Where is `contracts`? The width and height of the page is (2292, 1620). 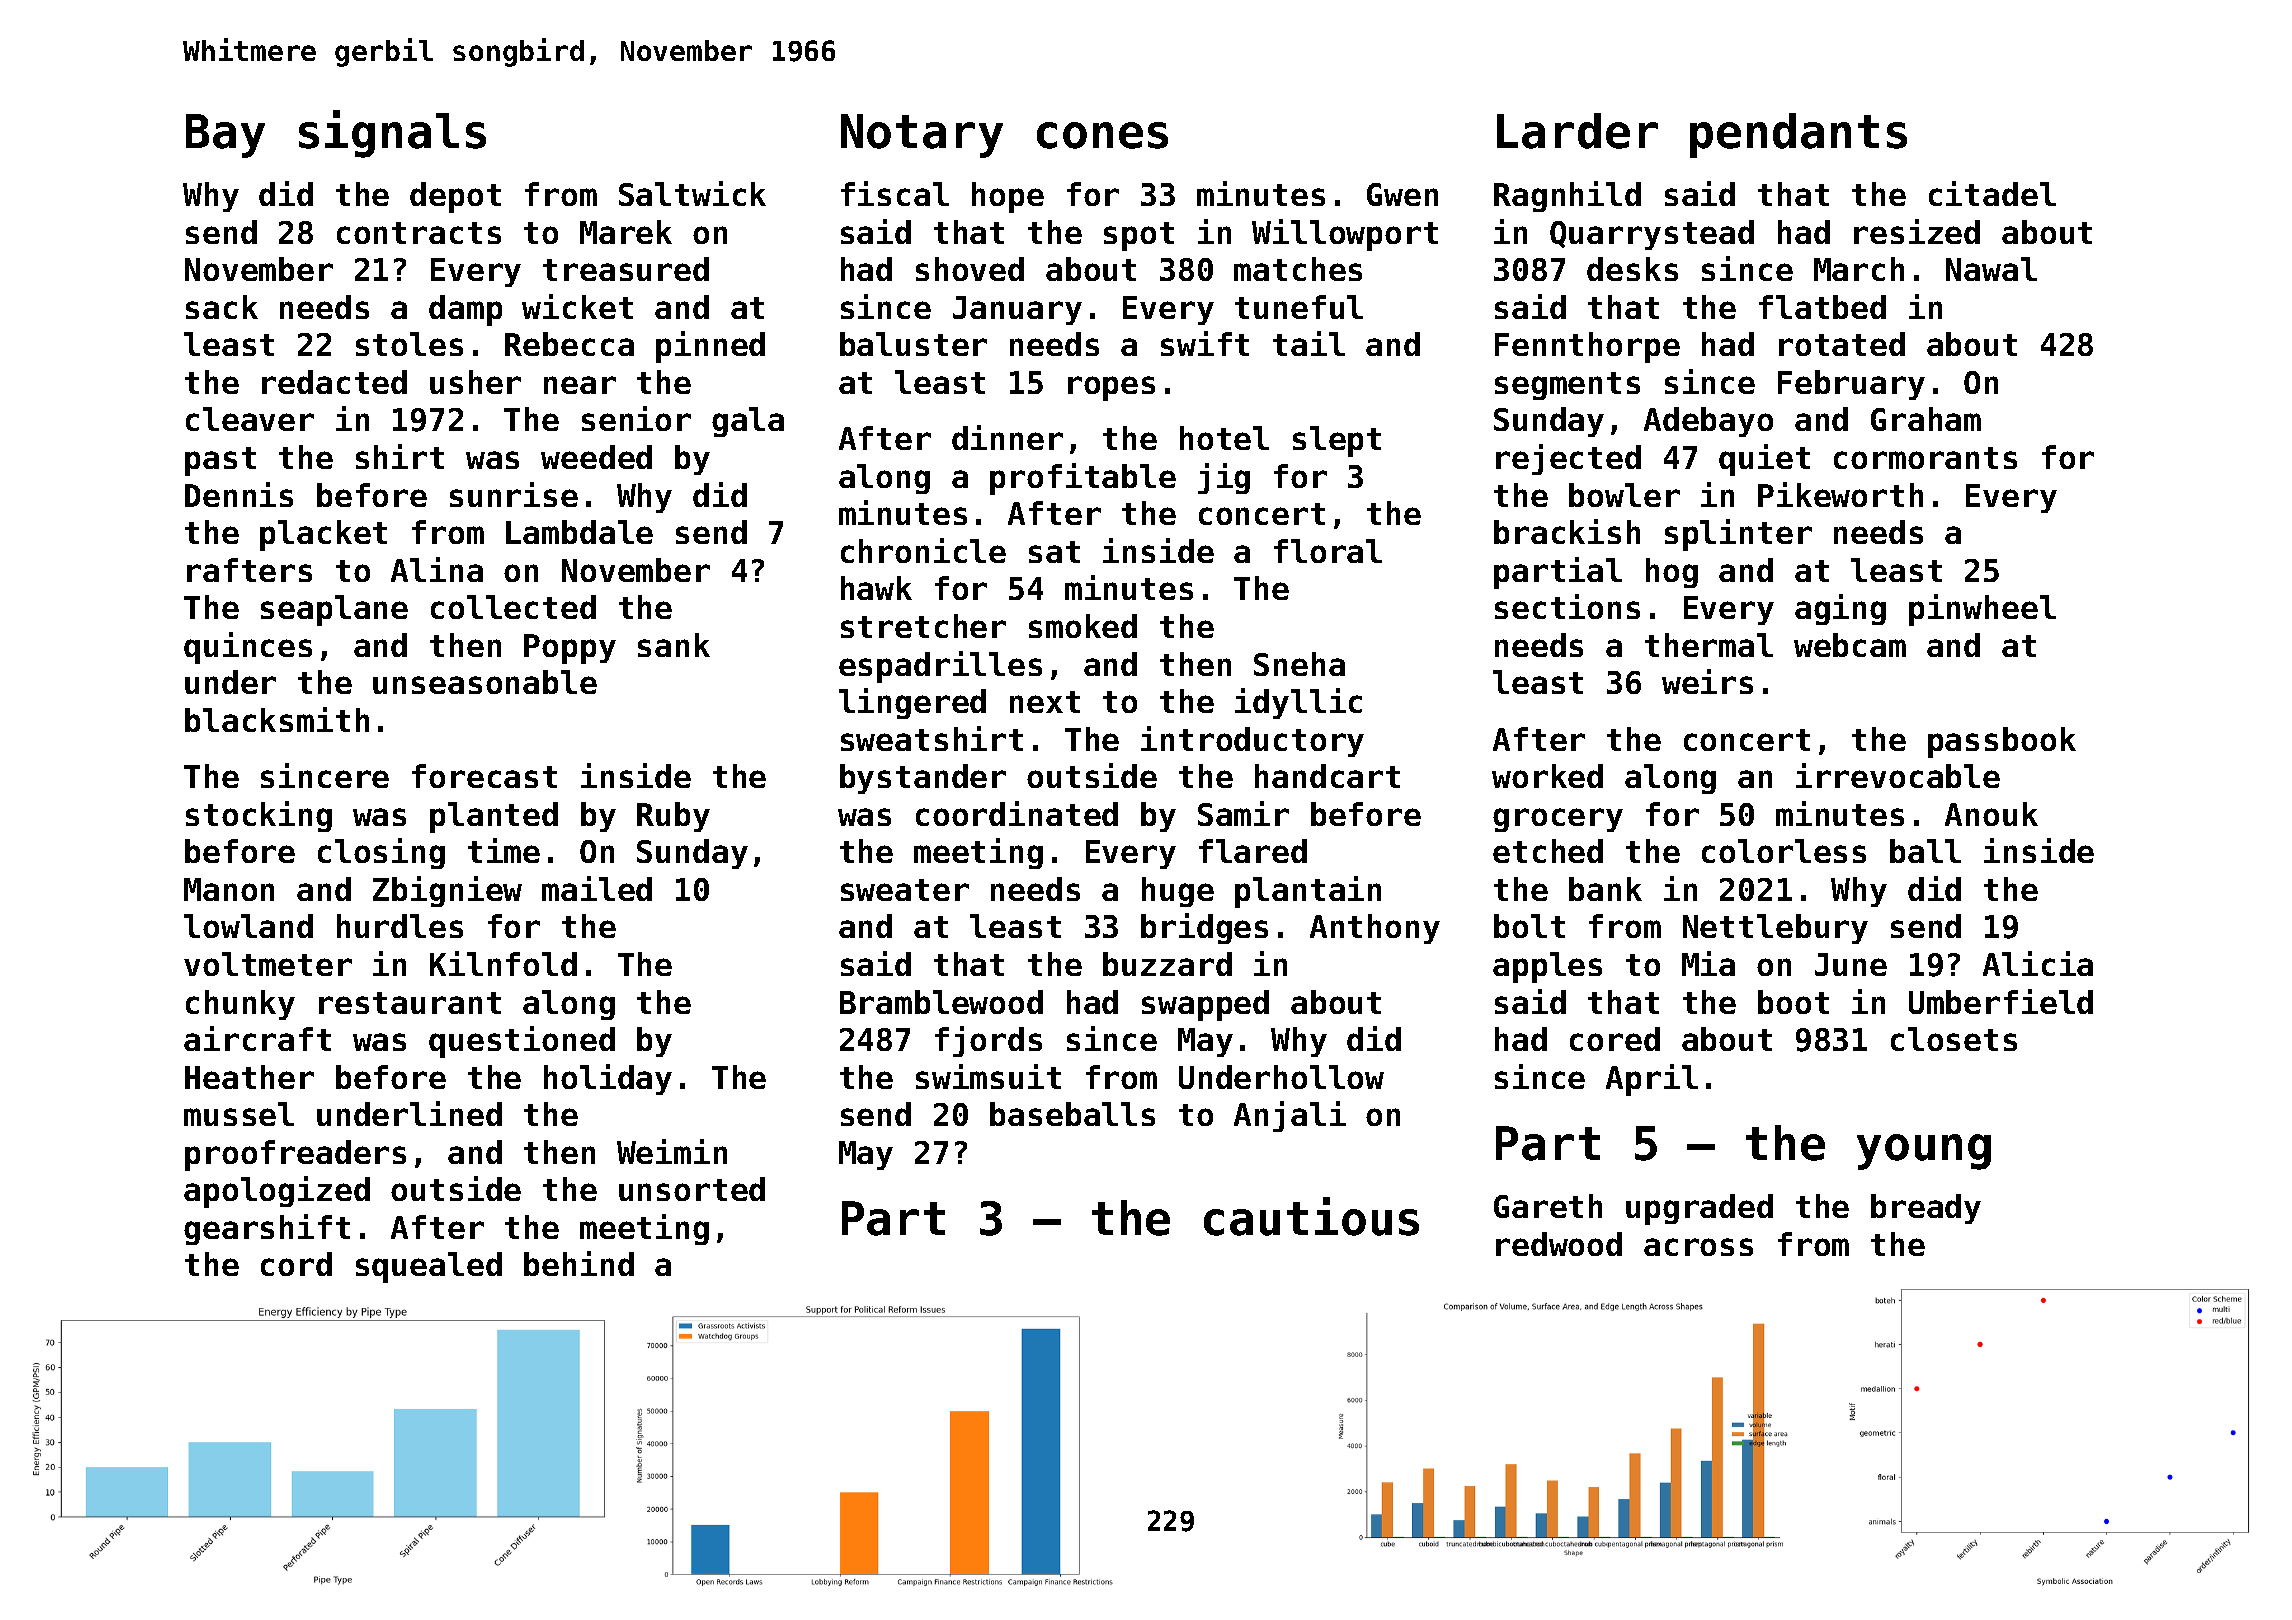 contracts is located at coordinates (419, 233).
